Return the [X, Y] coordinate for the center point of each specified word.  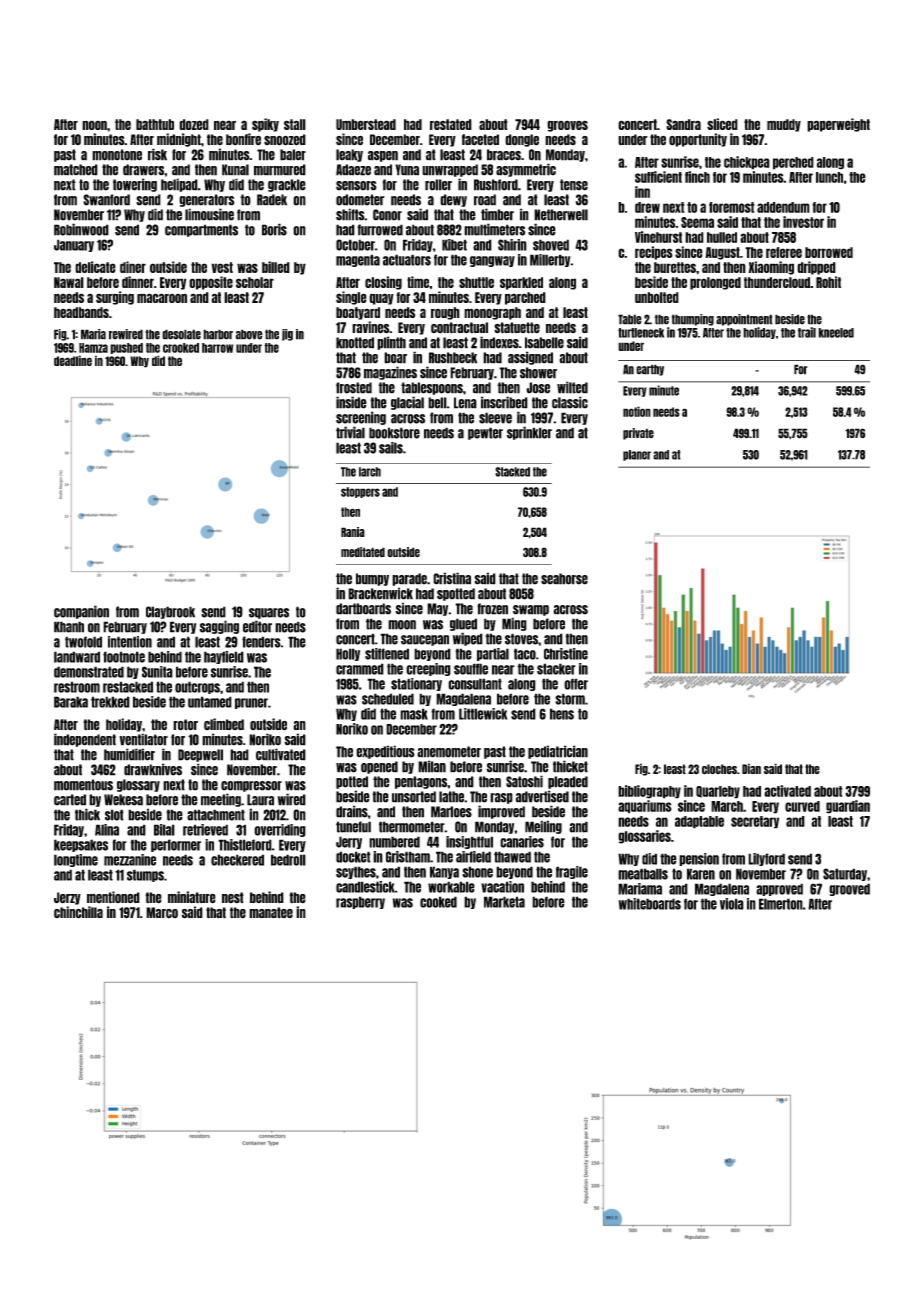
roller [438, 185]
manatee [271, 913]
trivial [350, 432]
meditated [363, 552]
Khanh [69, 627]
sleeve [495, 418]
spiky [265, 125]
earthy [650, 370]
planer [637, 455]
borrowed [829, 252]
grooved [849, 889]
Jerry [349, 842]
